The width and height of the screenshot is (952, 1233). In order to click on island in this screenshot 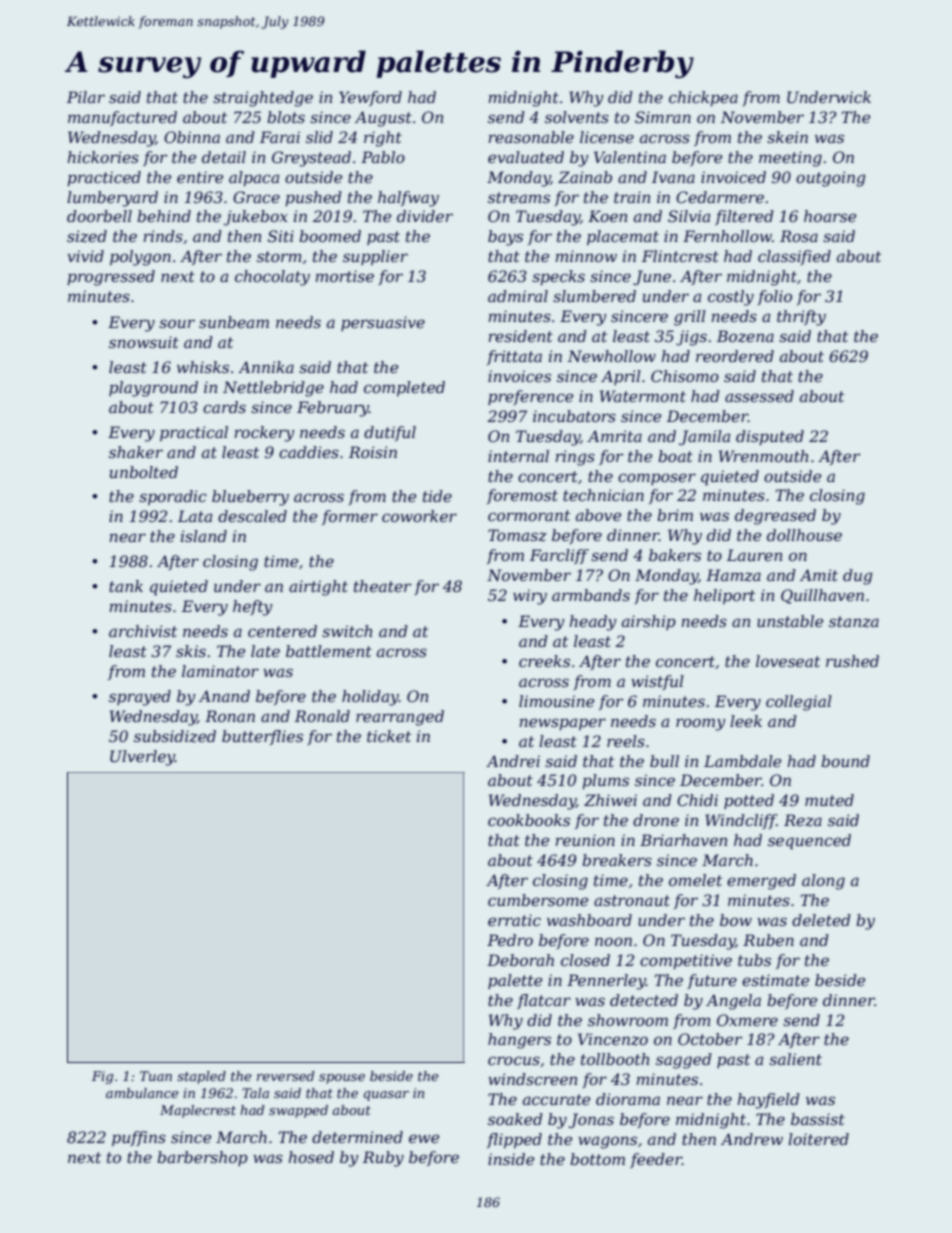, I will do `click(204, 536)`.
